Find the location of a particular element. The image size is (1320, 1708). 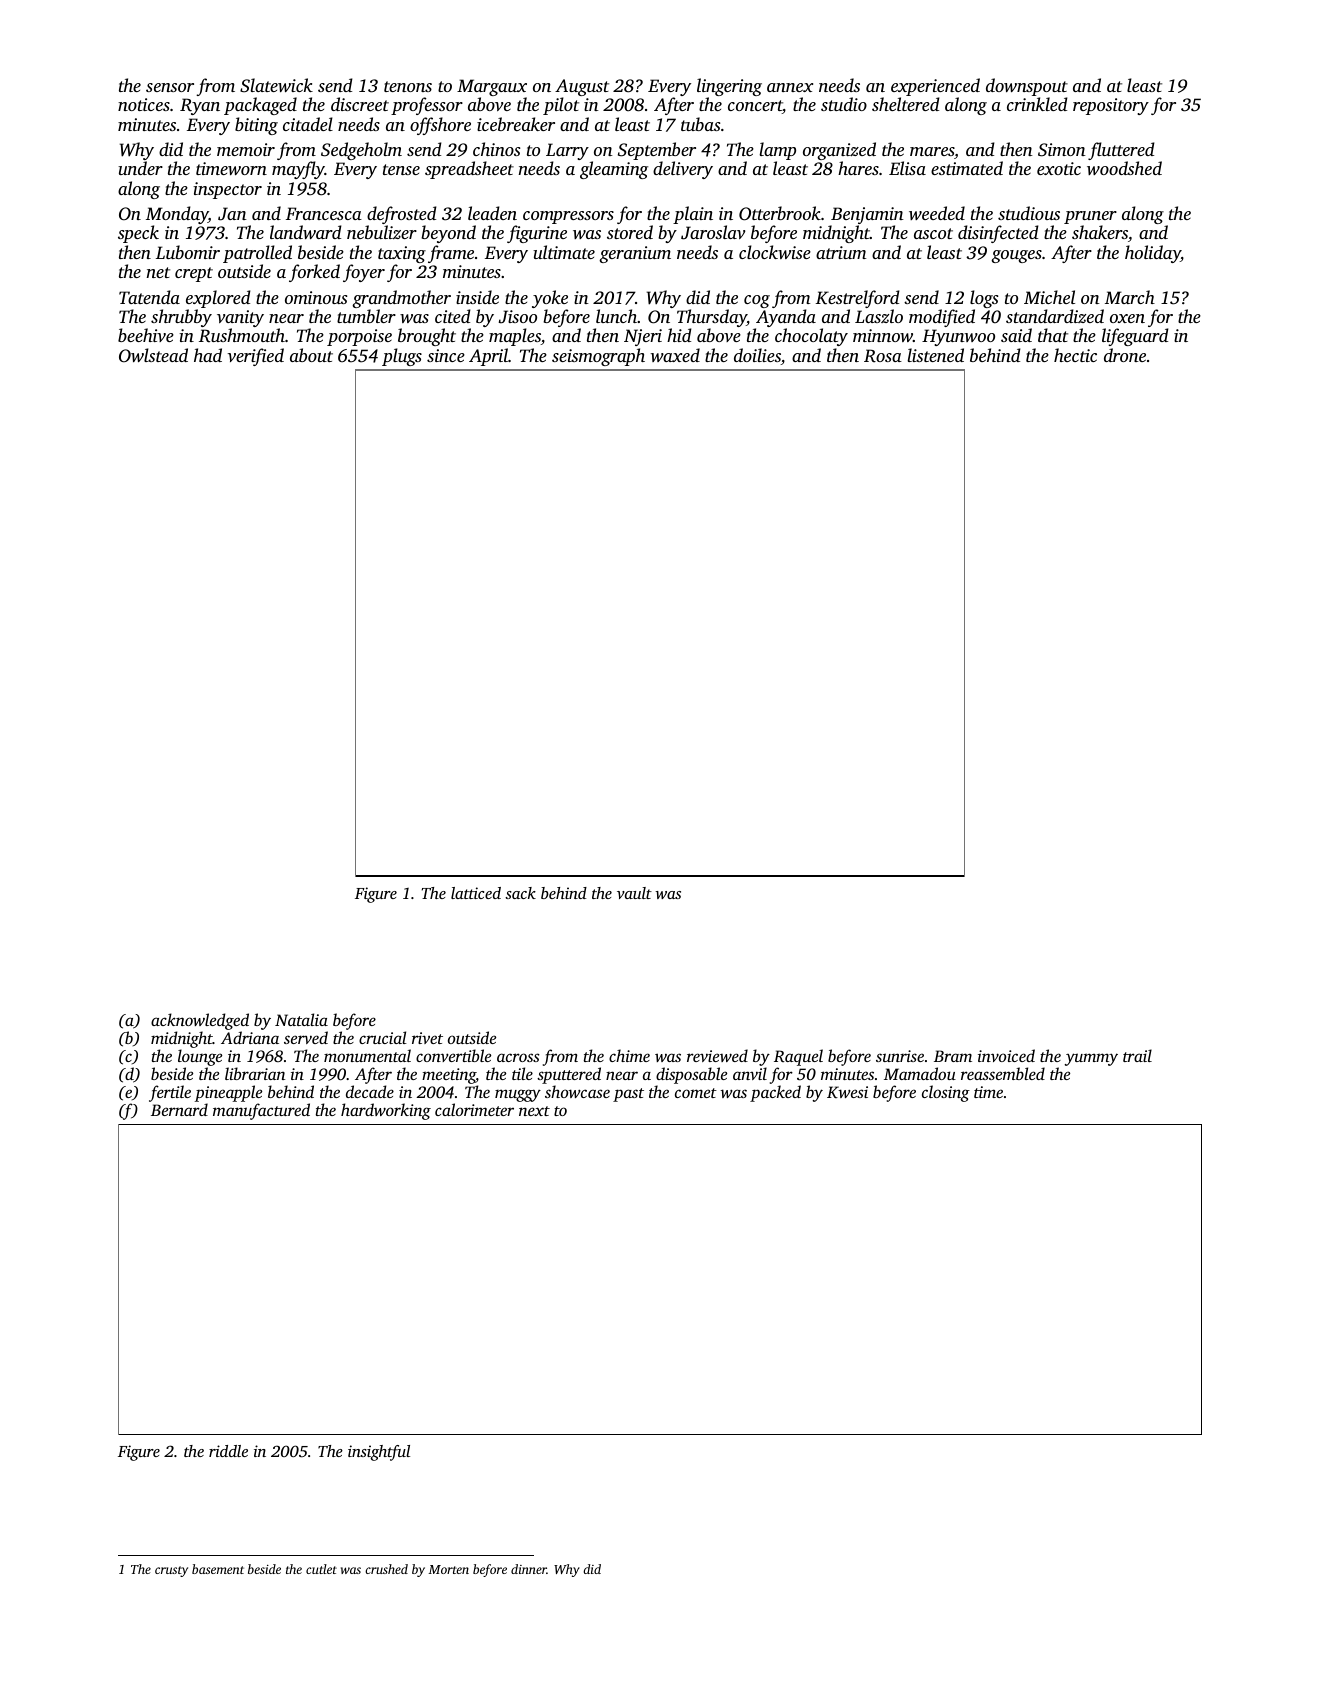

closing is located at coordinates (946, 1093).
